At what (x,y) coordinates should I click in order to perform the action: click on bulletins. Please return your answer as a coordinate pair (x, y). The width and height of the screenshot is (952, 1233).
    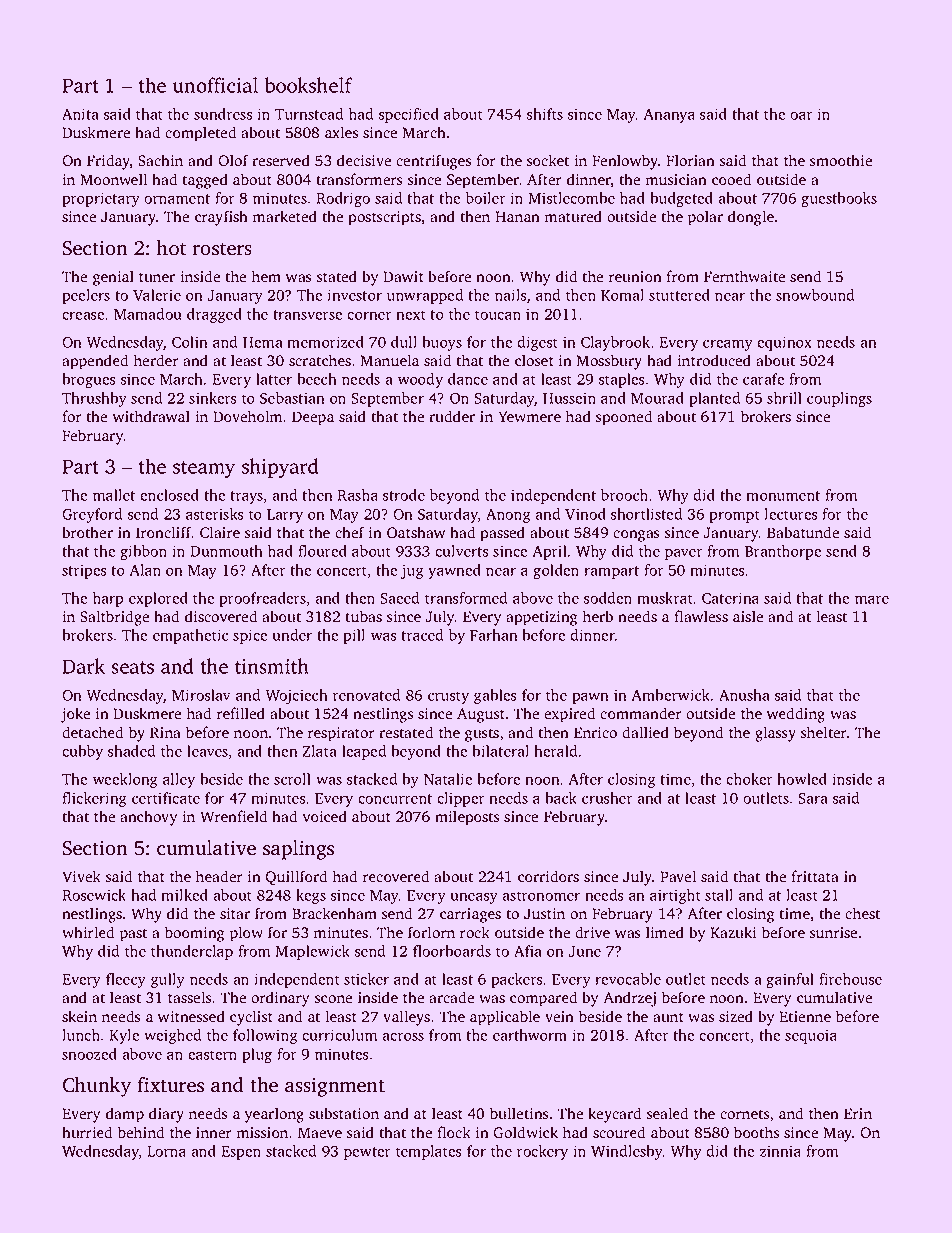
    Looking at the image, I should click on (519, 1113).
